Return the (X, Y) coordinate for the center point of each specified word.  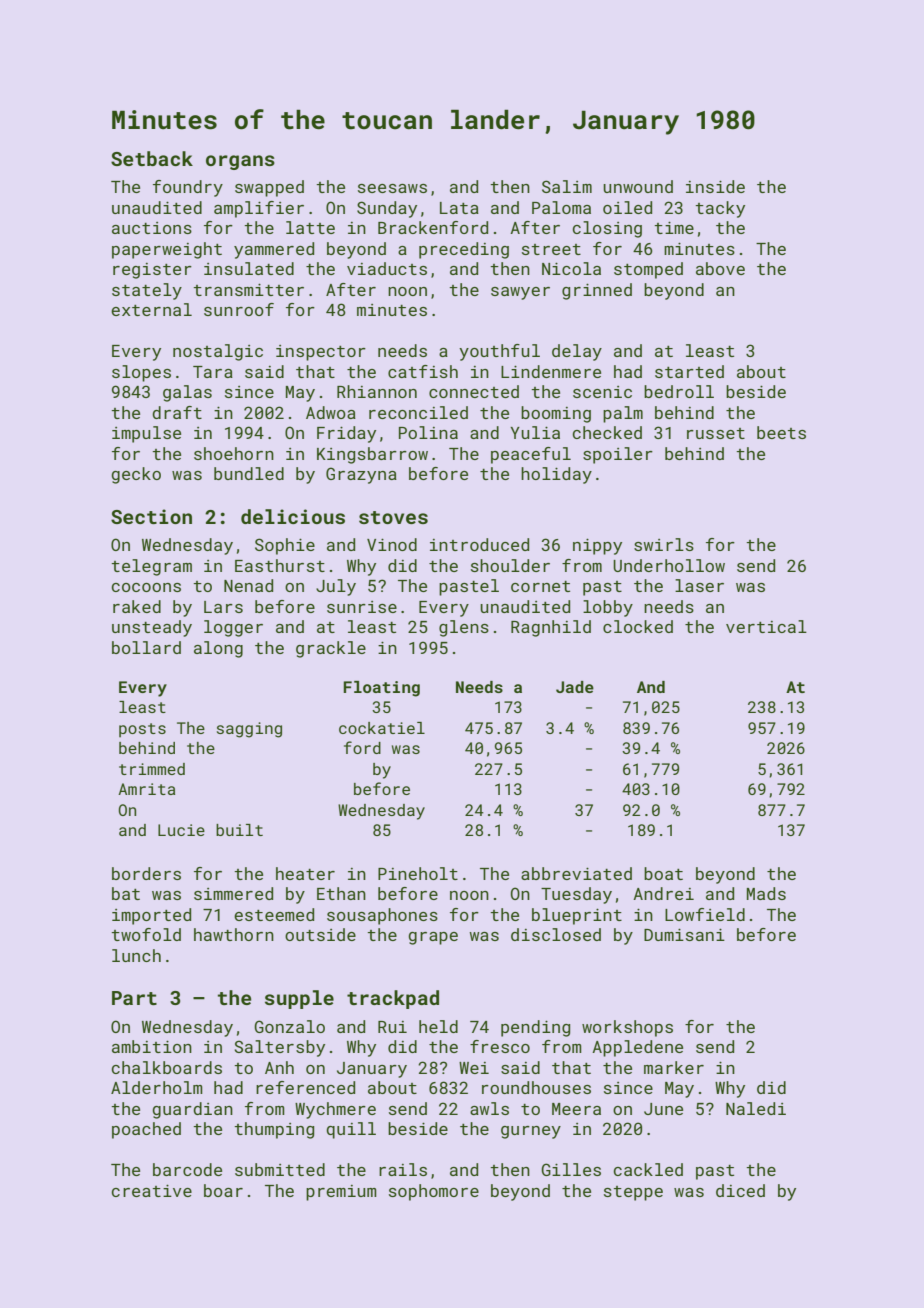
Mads (766, 893)
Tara (213, 372)
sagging (249, 730)
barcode (187, 1169)
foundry (188, 188)
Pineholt (418, 873)
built (239, 830)
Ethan (341, 893)
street (551, 249)
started (689, 371)
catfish (423, 371)
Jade (575, 687)
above (720, 268)
